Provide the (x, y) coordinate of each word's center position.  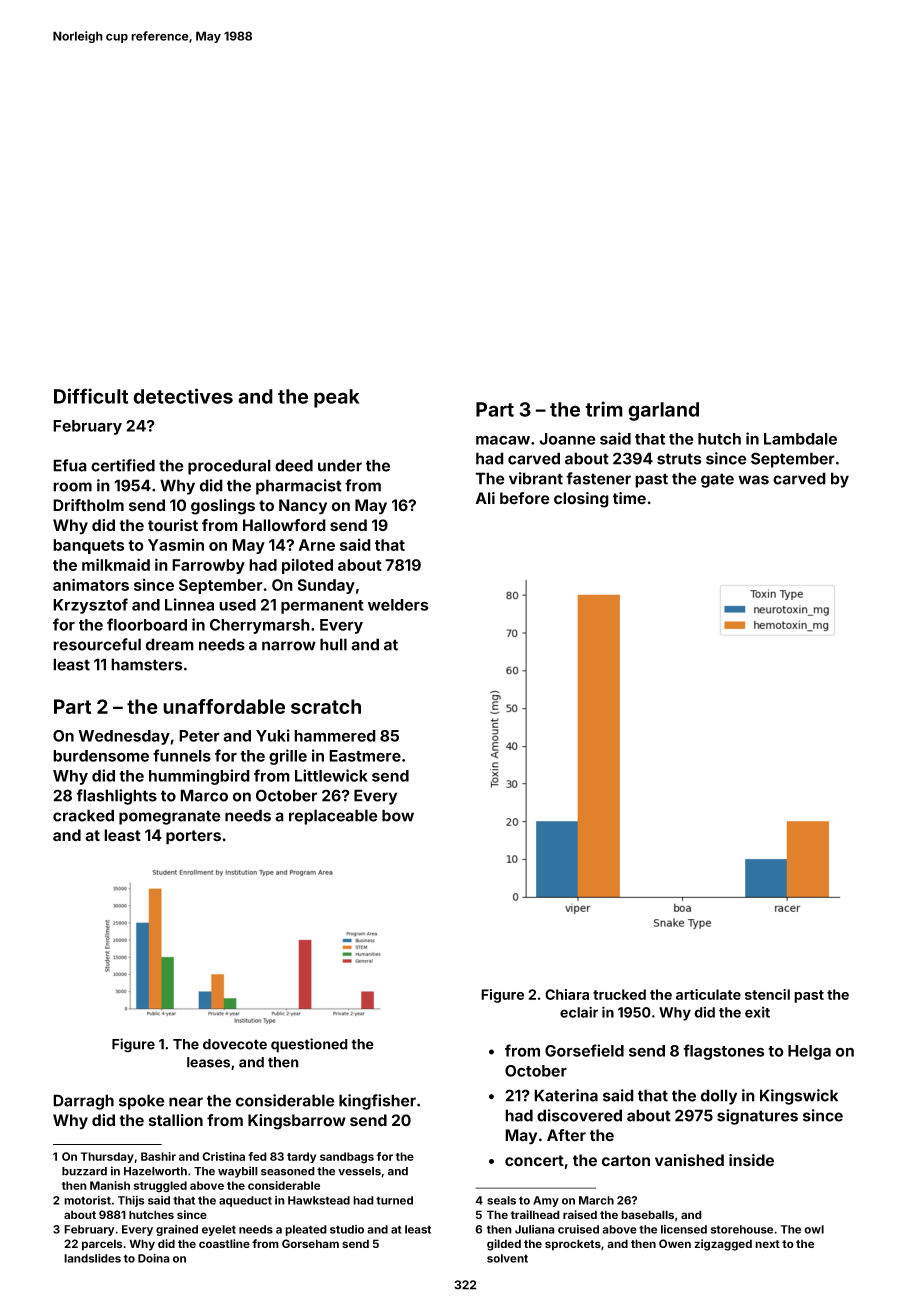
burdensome (101, 756)
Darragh (83, 1102)
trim (604, 409)
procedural (229, 467)
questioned (309, 1045)
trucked (619, 994)
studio (347, 1229)
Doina (154, 1258)
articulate (708, 994)
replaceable (333, 817)
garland (663, 411)
